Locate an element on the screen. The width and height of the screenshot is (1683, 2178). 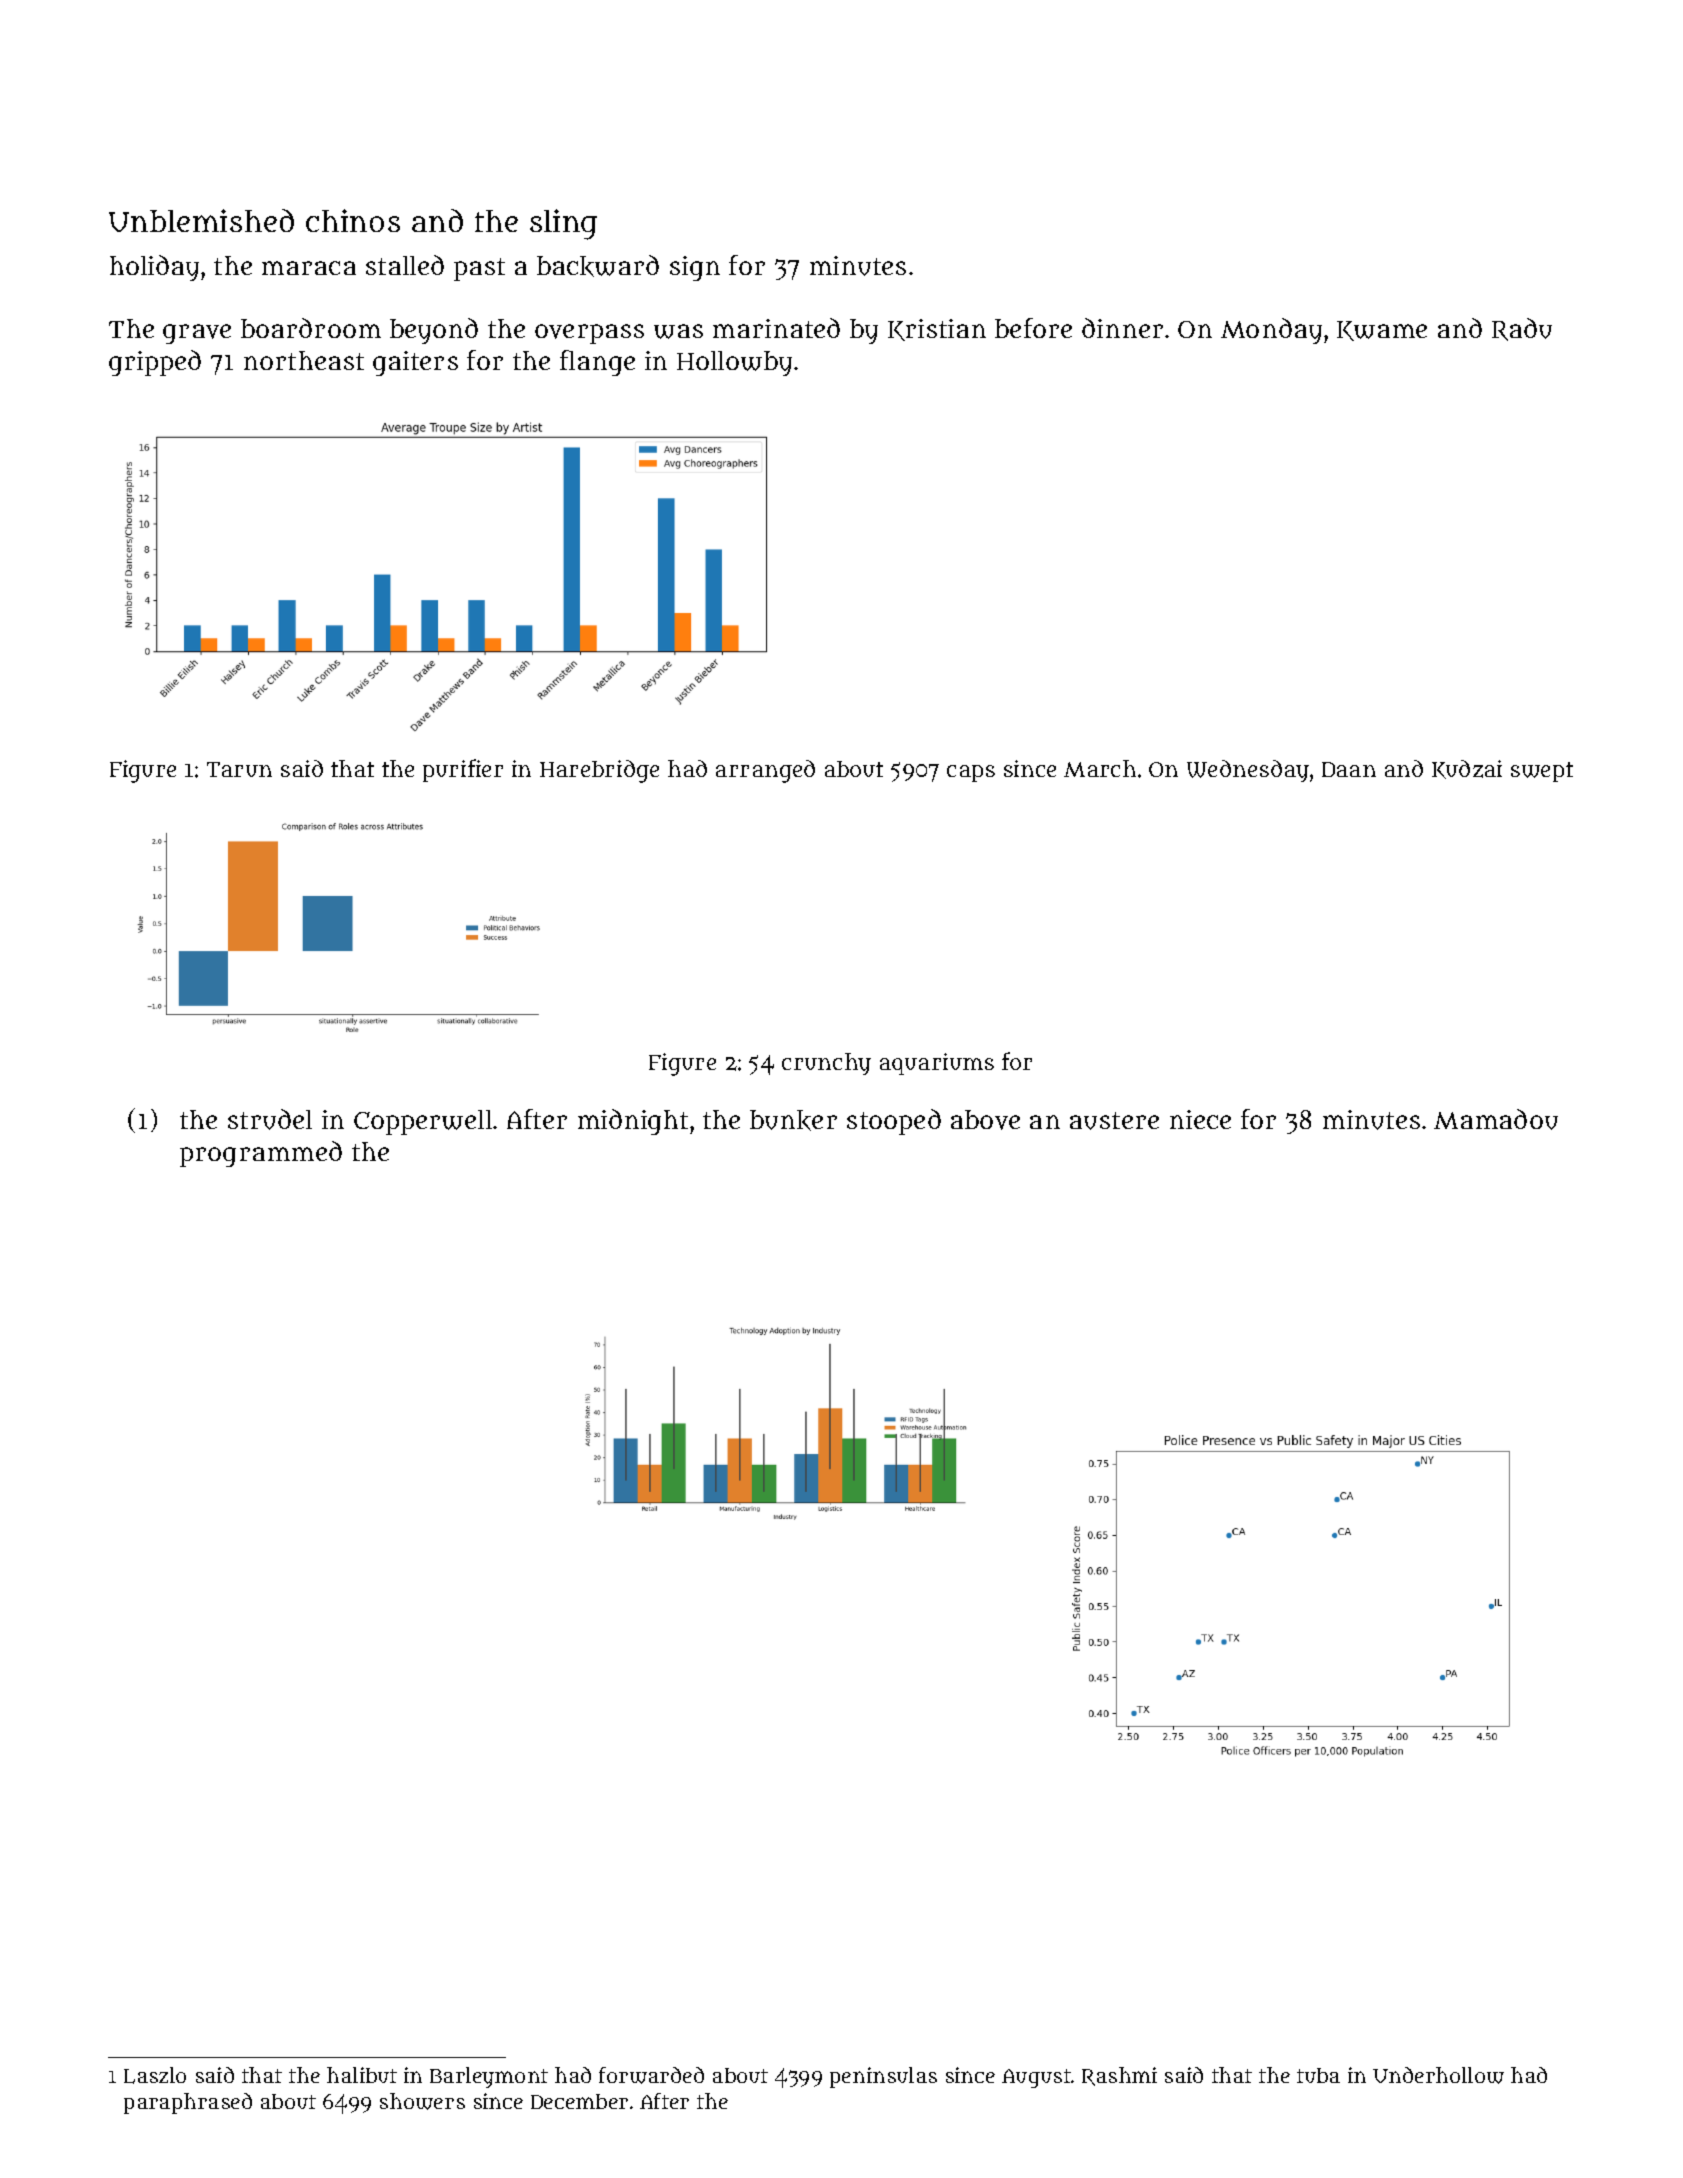
bunker is located at coordinates (793, 1120).
